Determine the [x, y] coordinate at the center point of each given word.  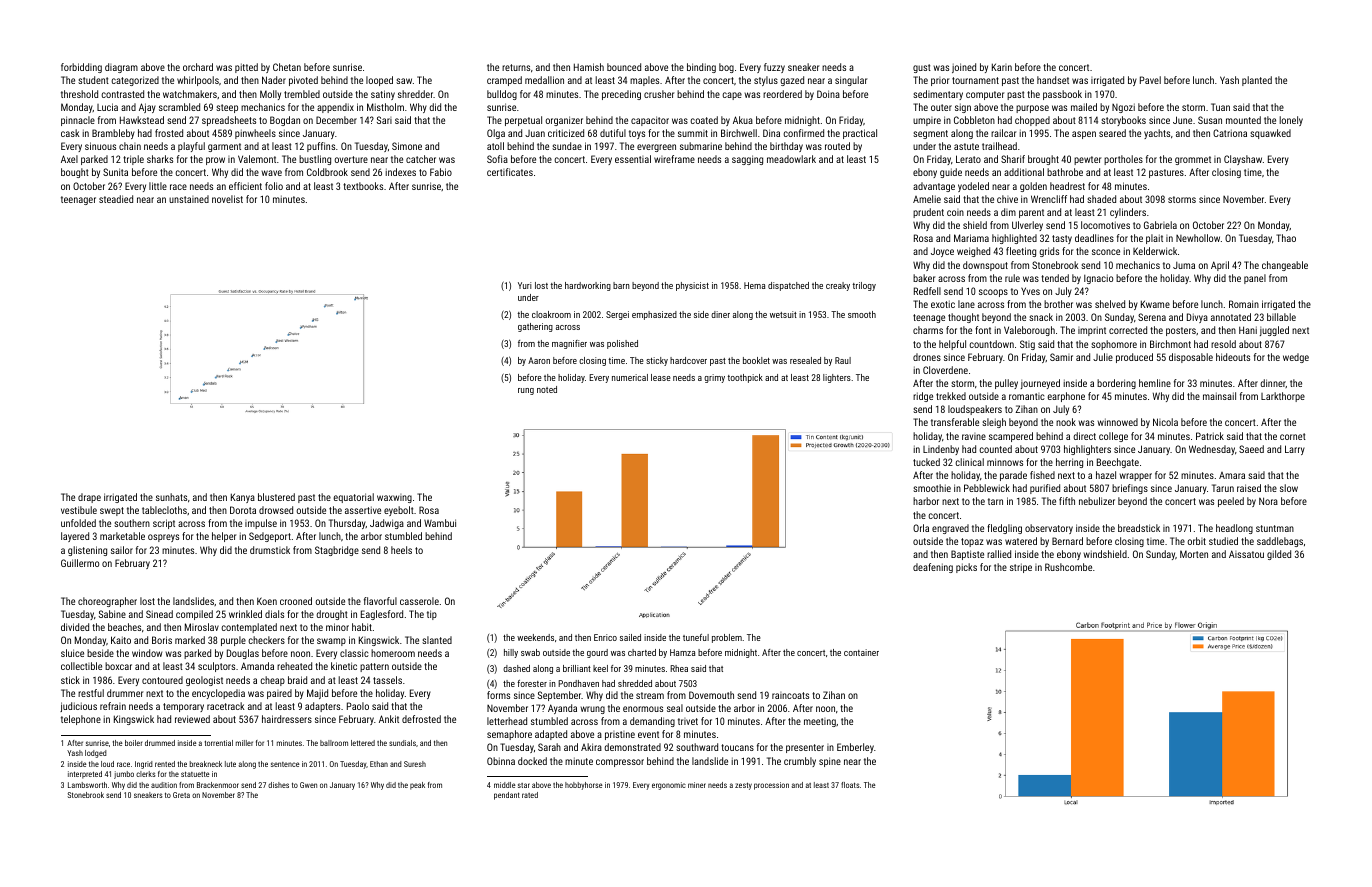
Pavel [1150, 80]
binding [701, 68]
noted [547, 389]
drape [89, 498]
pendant [507, 796]
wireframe [674, 159]
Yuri [525, 285]
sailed [630, 637]
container [861, 652]
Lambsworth [87, 785]
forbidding [81, 68]
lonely [1291, 121]
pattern [374, 667]
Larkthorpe [1283, 397]
